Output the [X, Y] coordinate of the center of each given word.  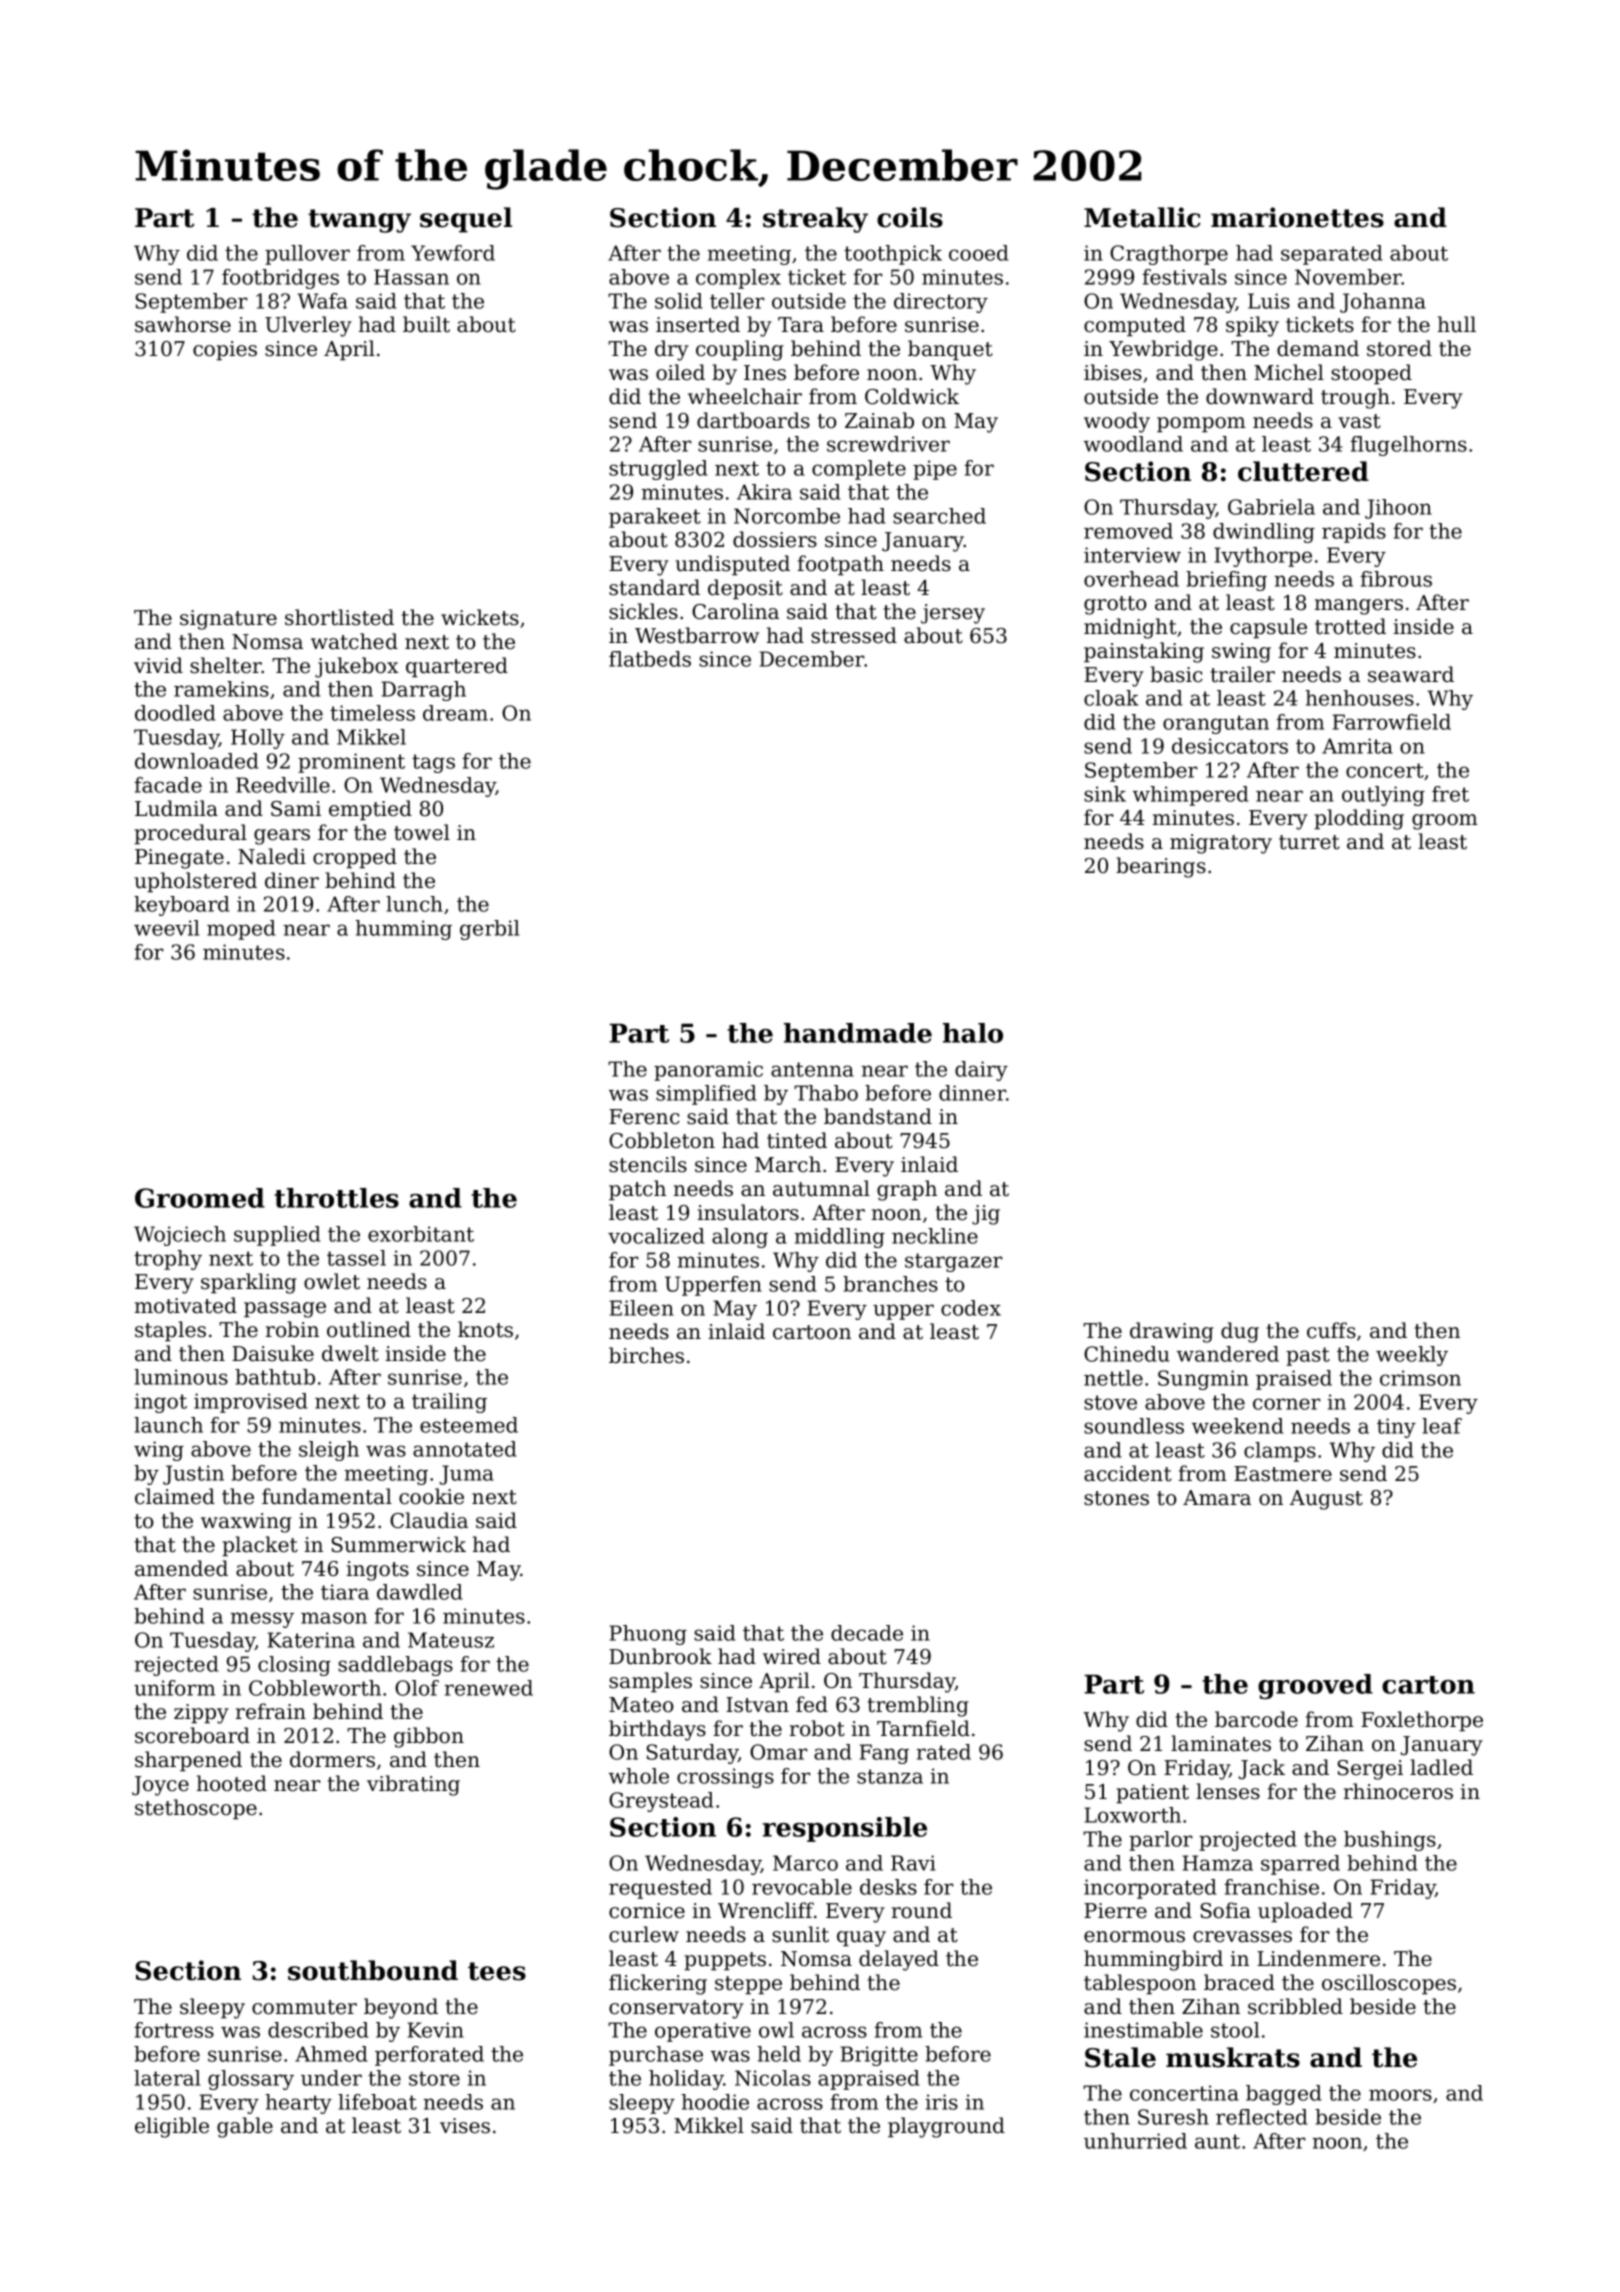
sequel [466, 220]
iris [941, 2102]
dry [672, 350]
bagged [1284, 2095]
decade [867, 1633]
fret [1450, 794]
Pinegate [179, 859]
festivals [1184, 277]
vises [465, 2126]
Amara [1217, 1498]
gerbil [489, 930]
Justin [193, 1475]
